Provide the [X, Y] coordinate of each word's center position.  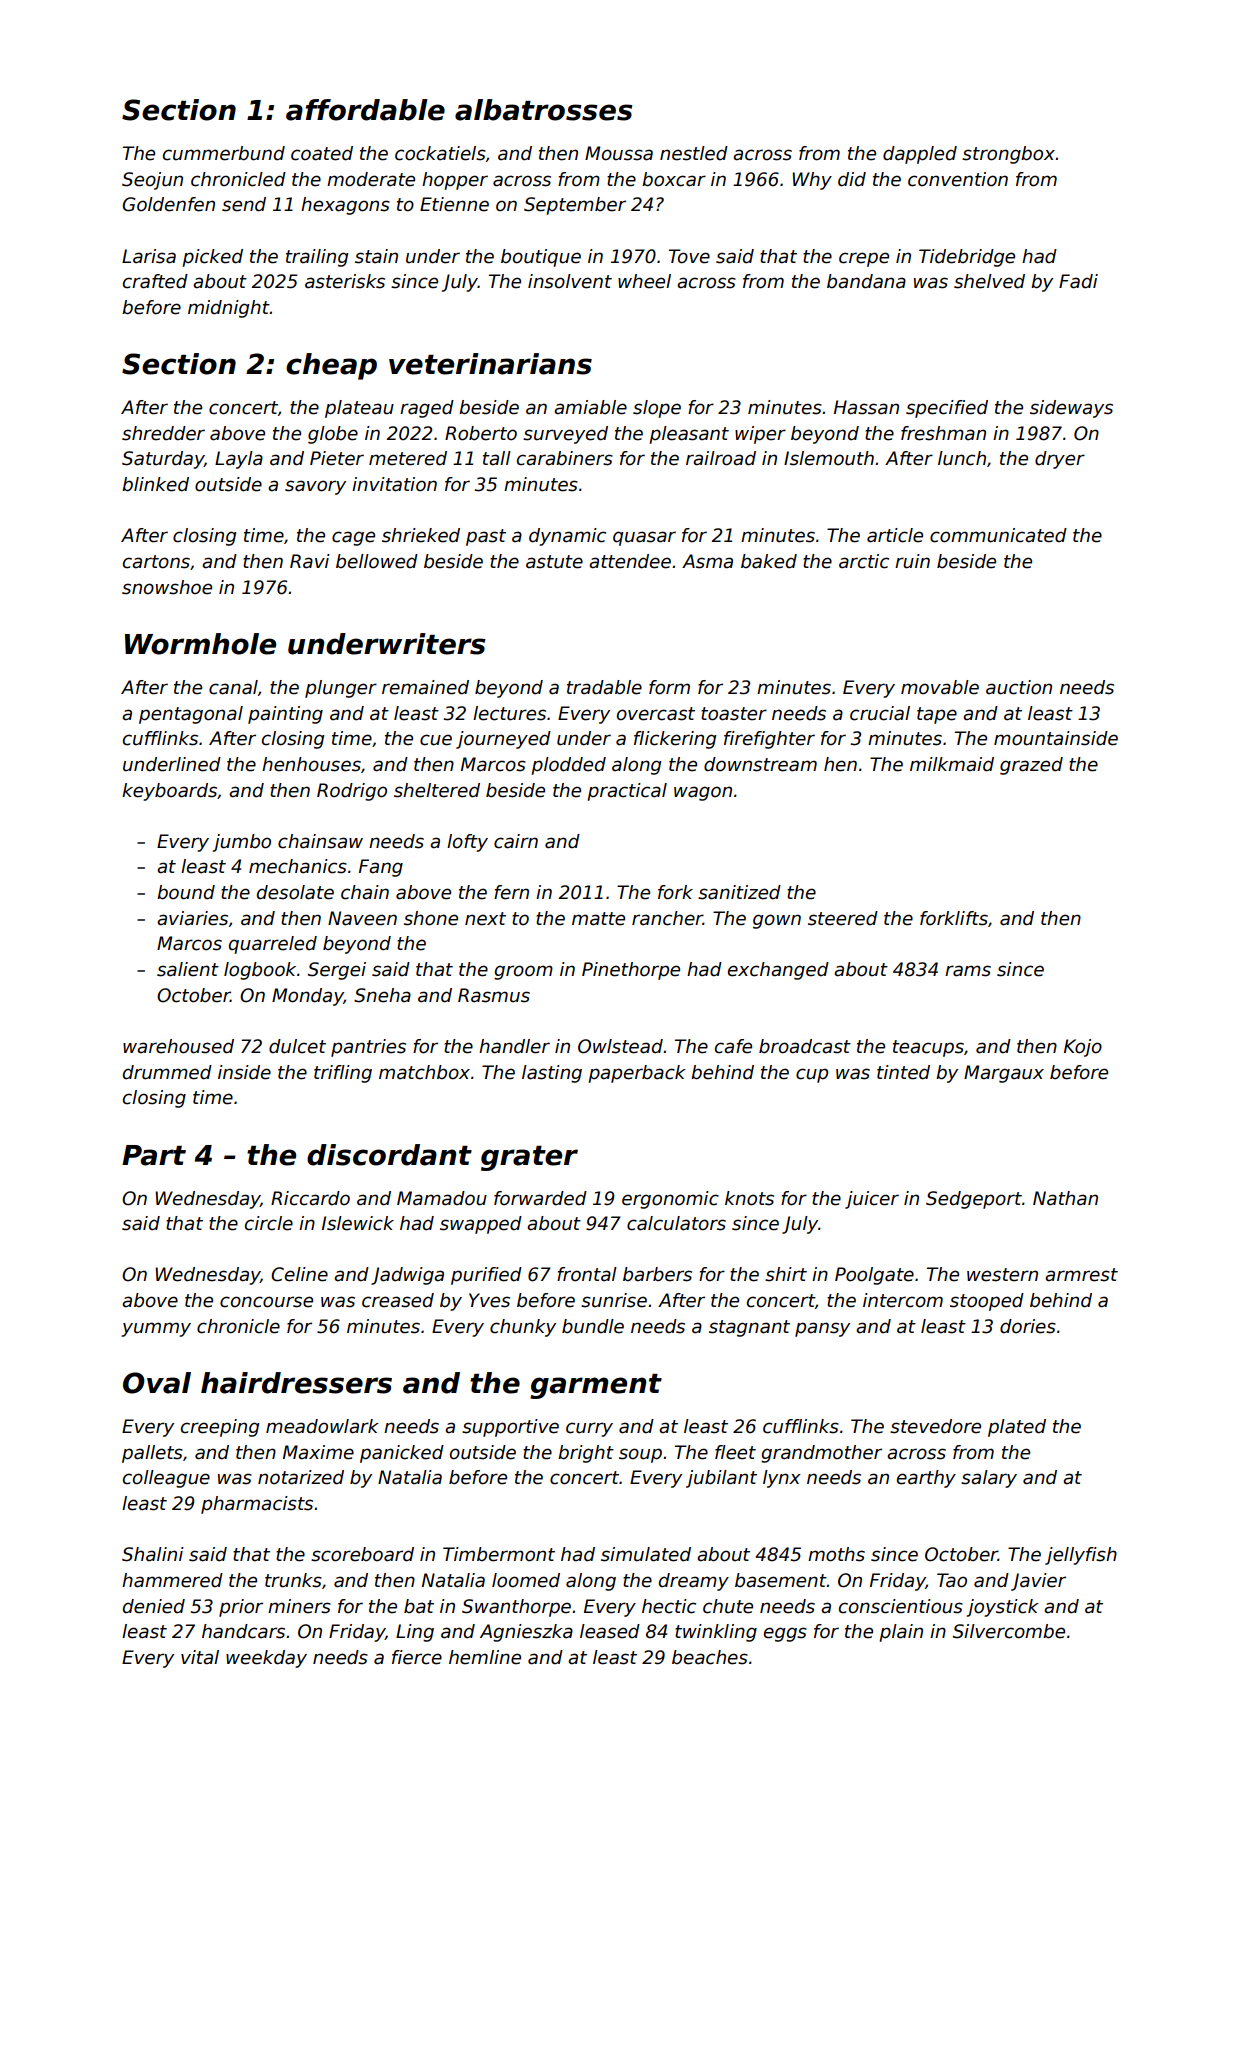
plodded [568, 766]
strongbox [1009, 155]
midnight [229, 309]
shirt [786, 1274]
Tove [689, 256]
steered [843, 918]
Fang [381, 868]
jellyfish [1081, 1556]
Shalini [153, 1554]
